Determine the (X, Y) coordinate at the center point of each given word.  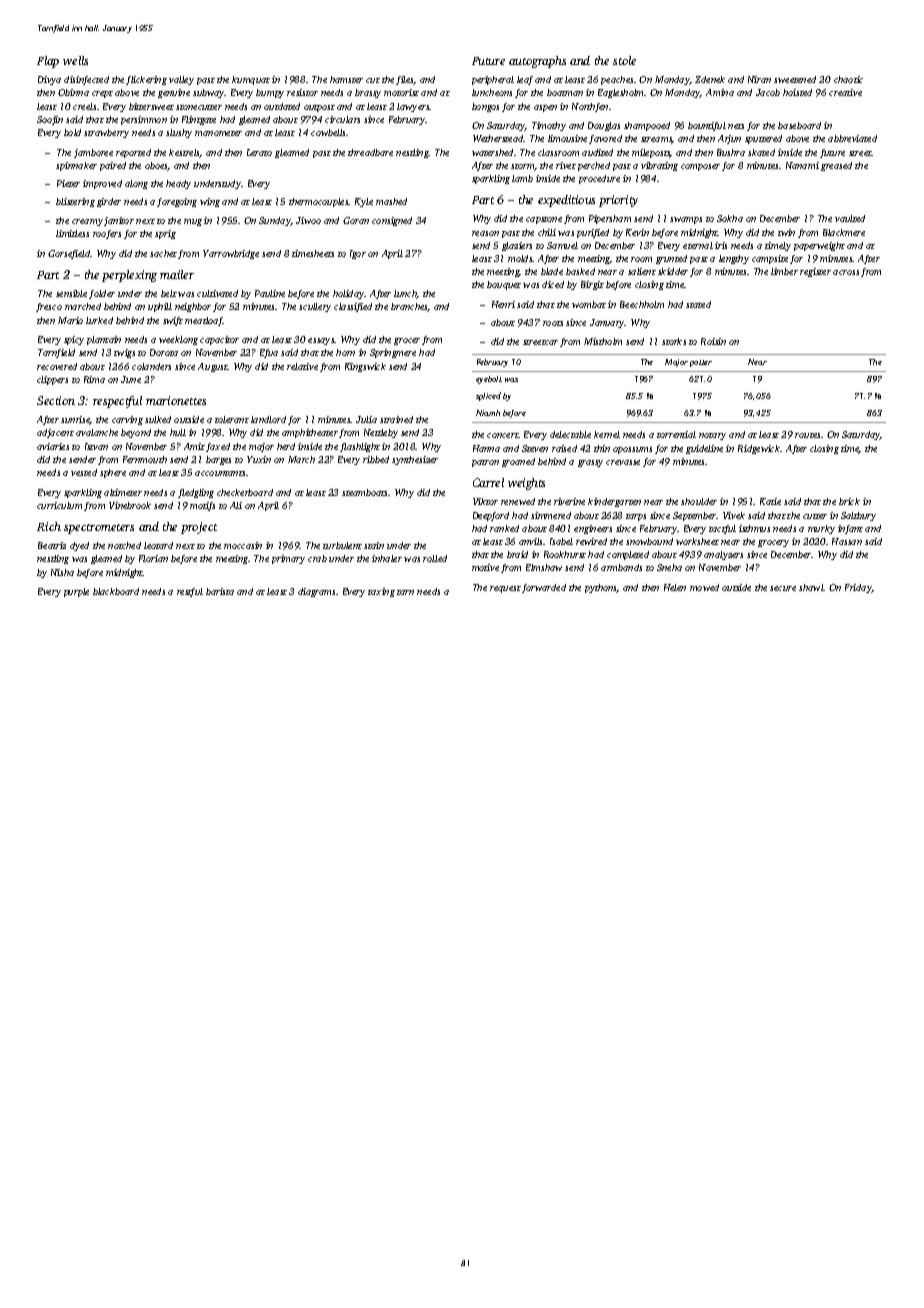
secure (783, 588)
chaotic (848, 79)
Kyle (364, 202)
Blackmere (844, 232)
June (131, 379)
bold (72, 132)
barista (220, 591)
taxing (381, 592)
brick (849, 501)
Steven (535, 448)
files (405, 80)
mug (193, 222)
